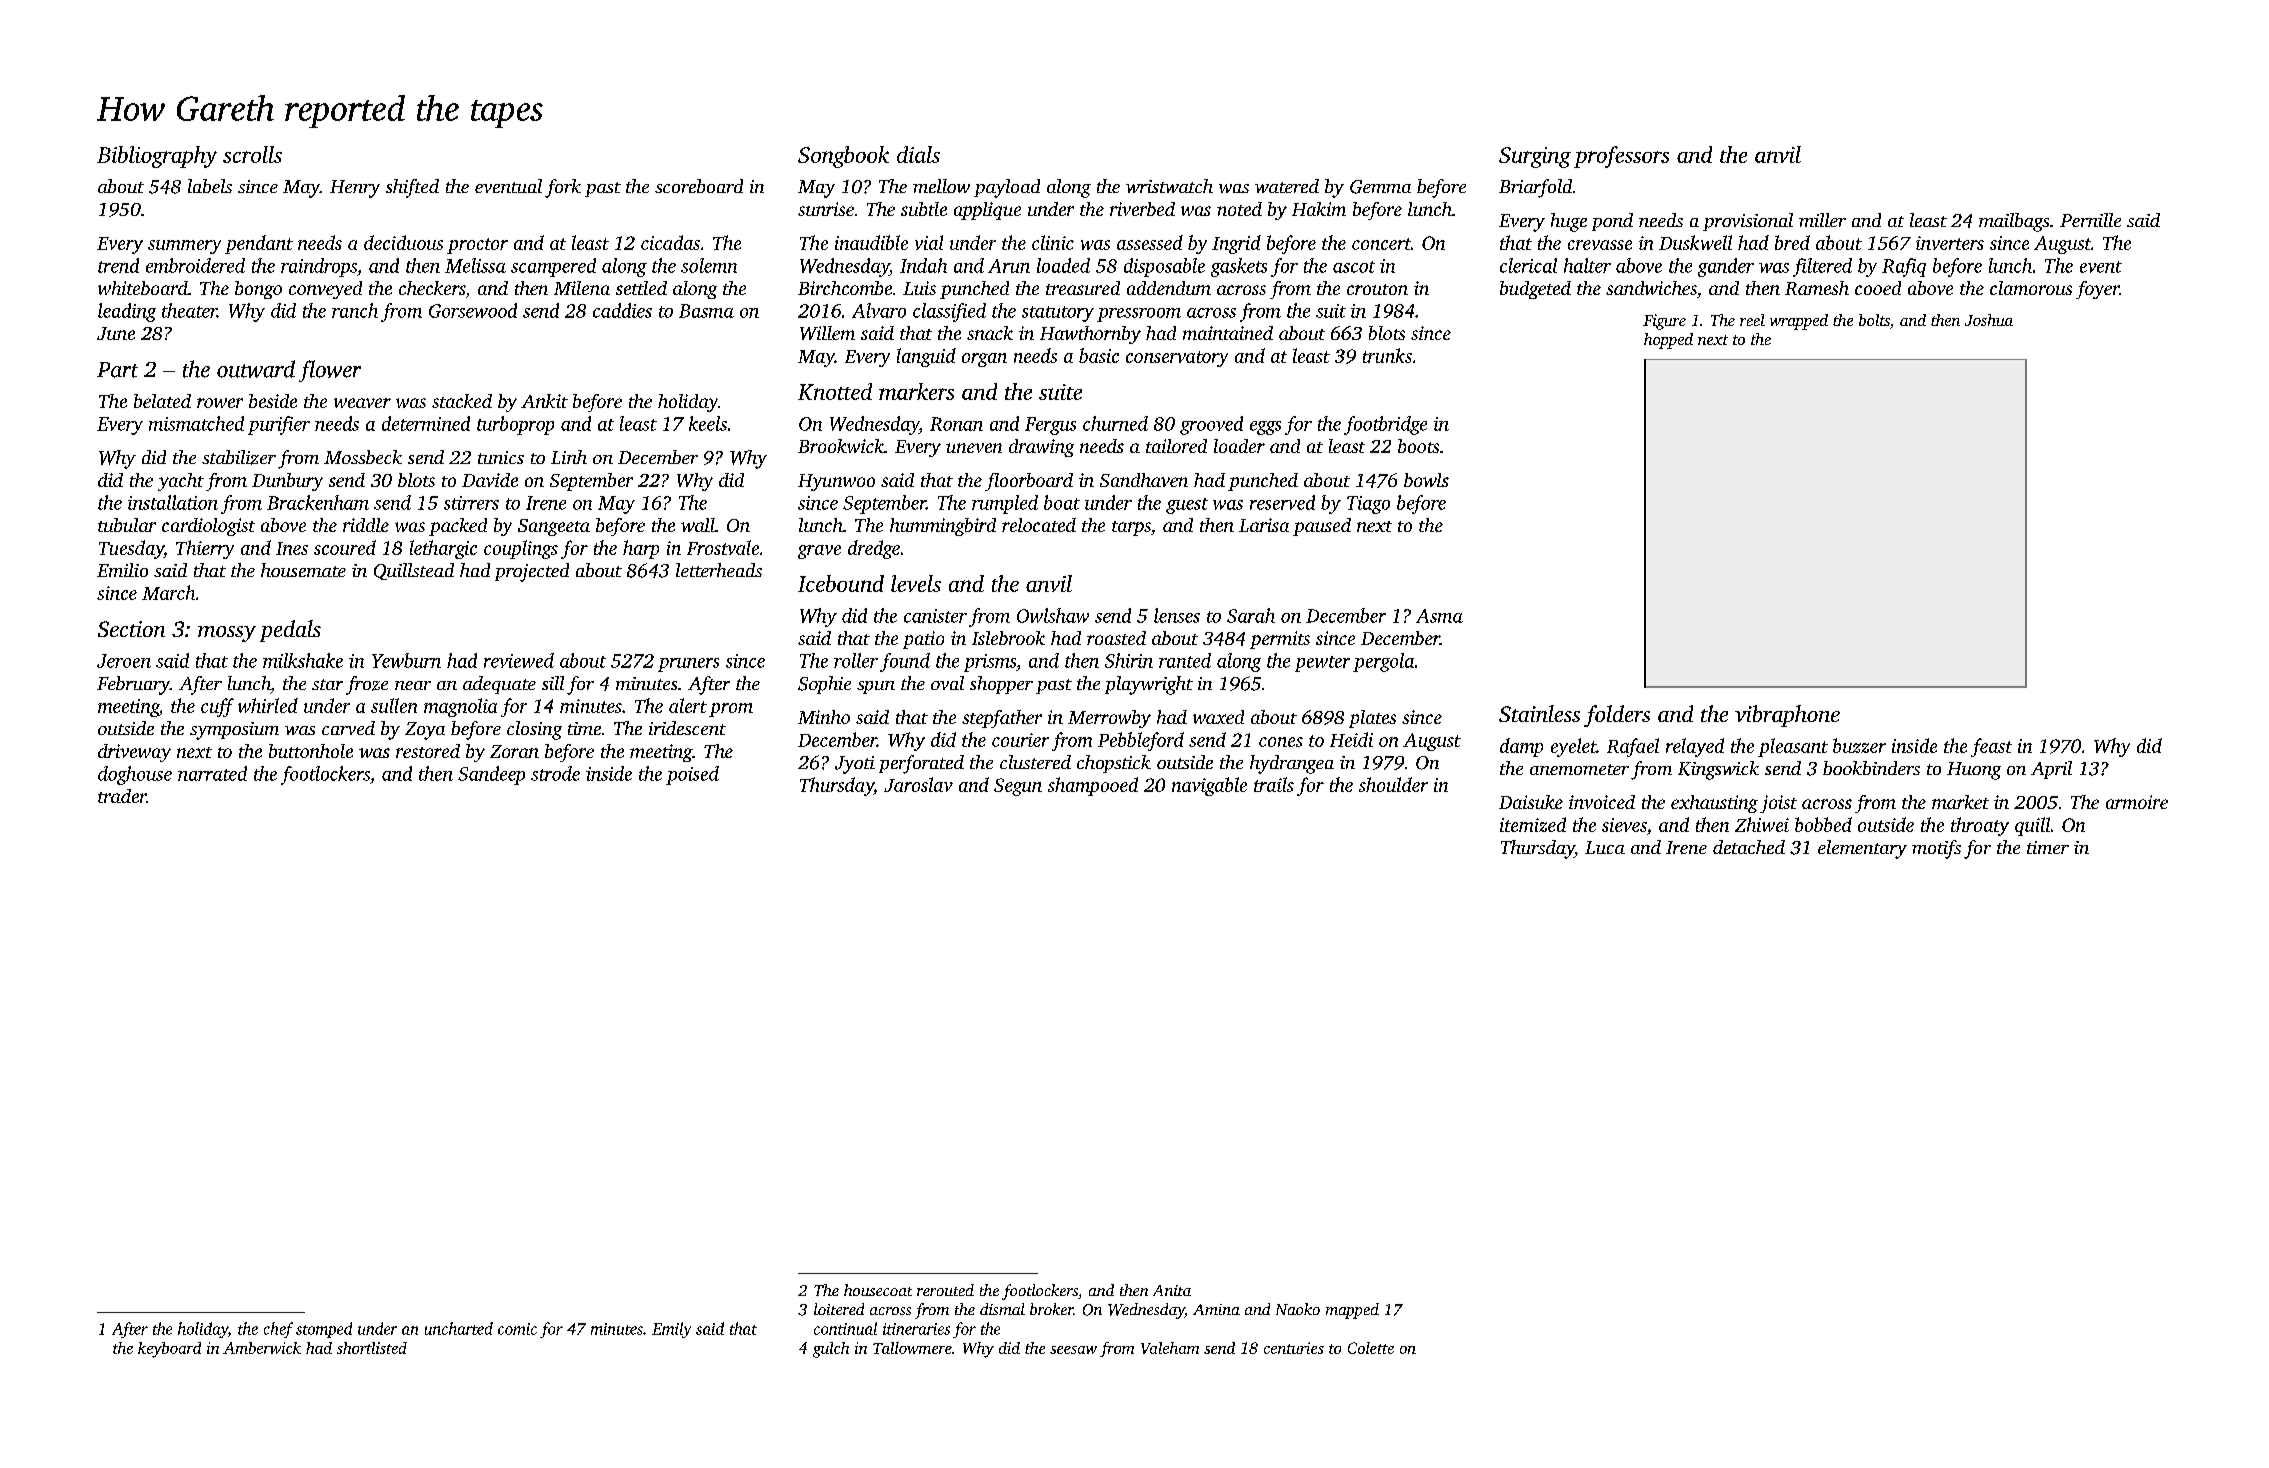  I want to click on tailored, so click(1176, 446).
